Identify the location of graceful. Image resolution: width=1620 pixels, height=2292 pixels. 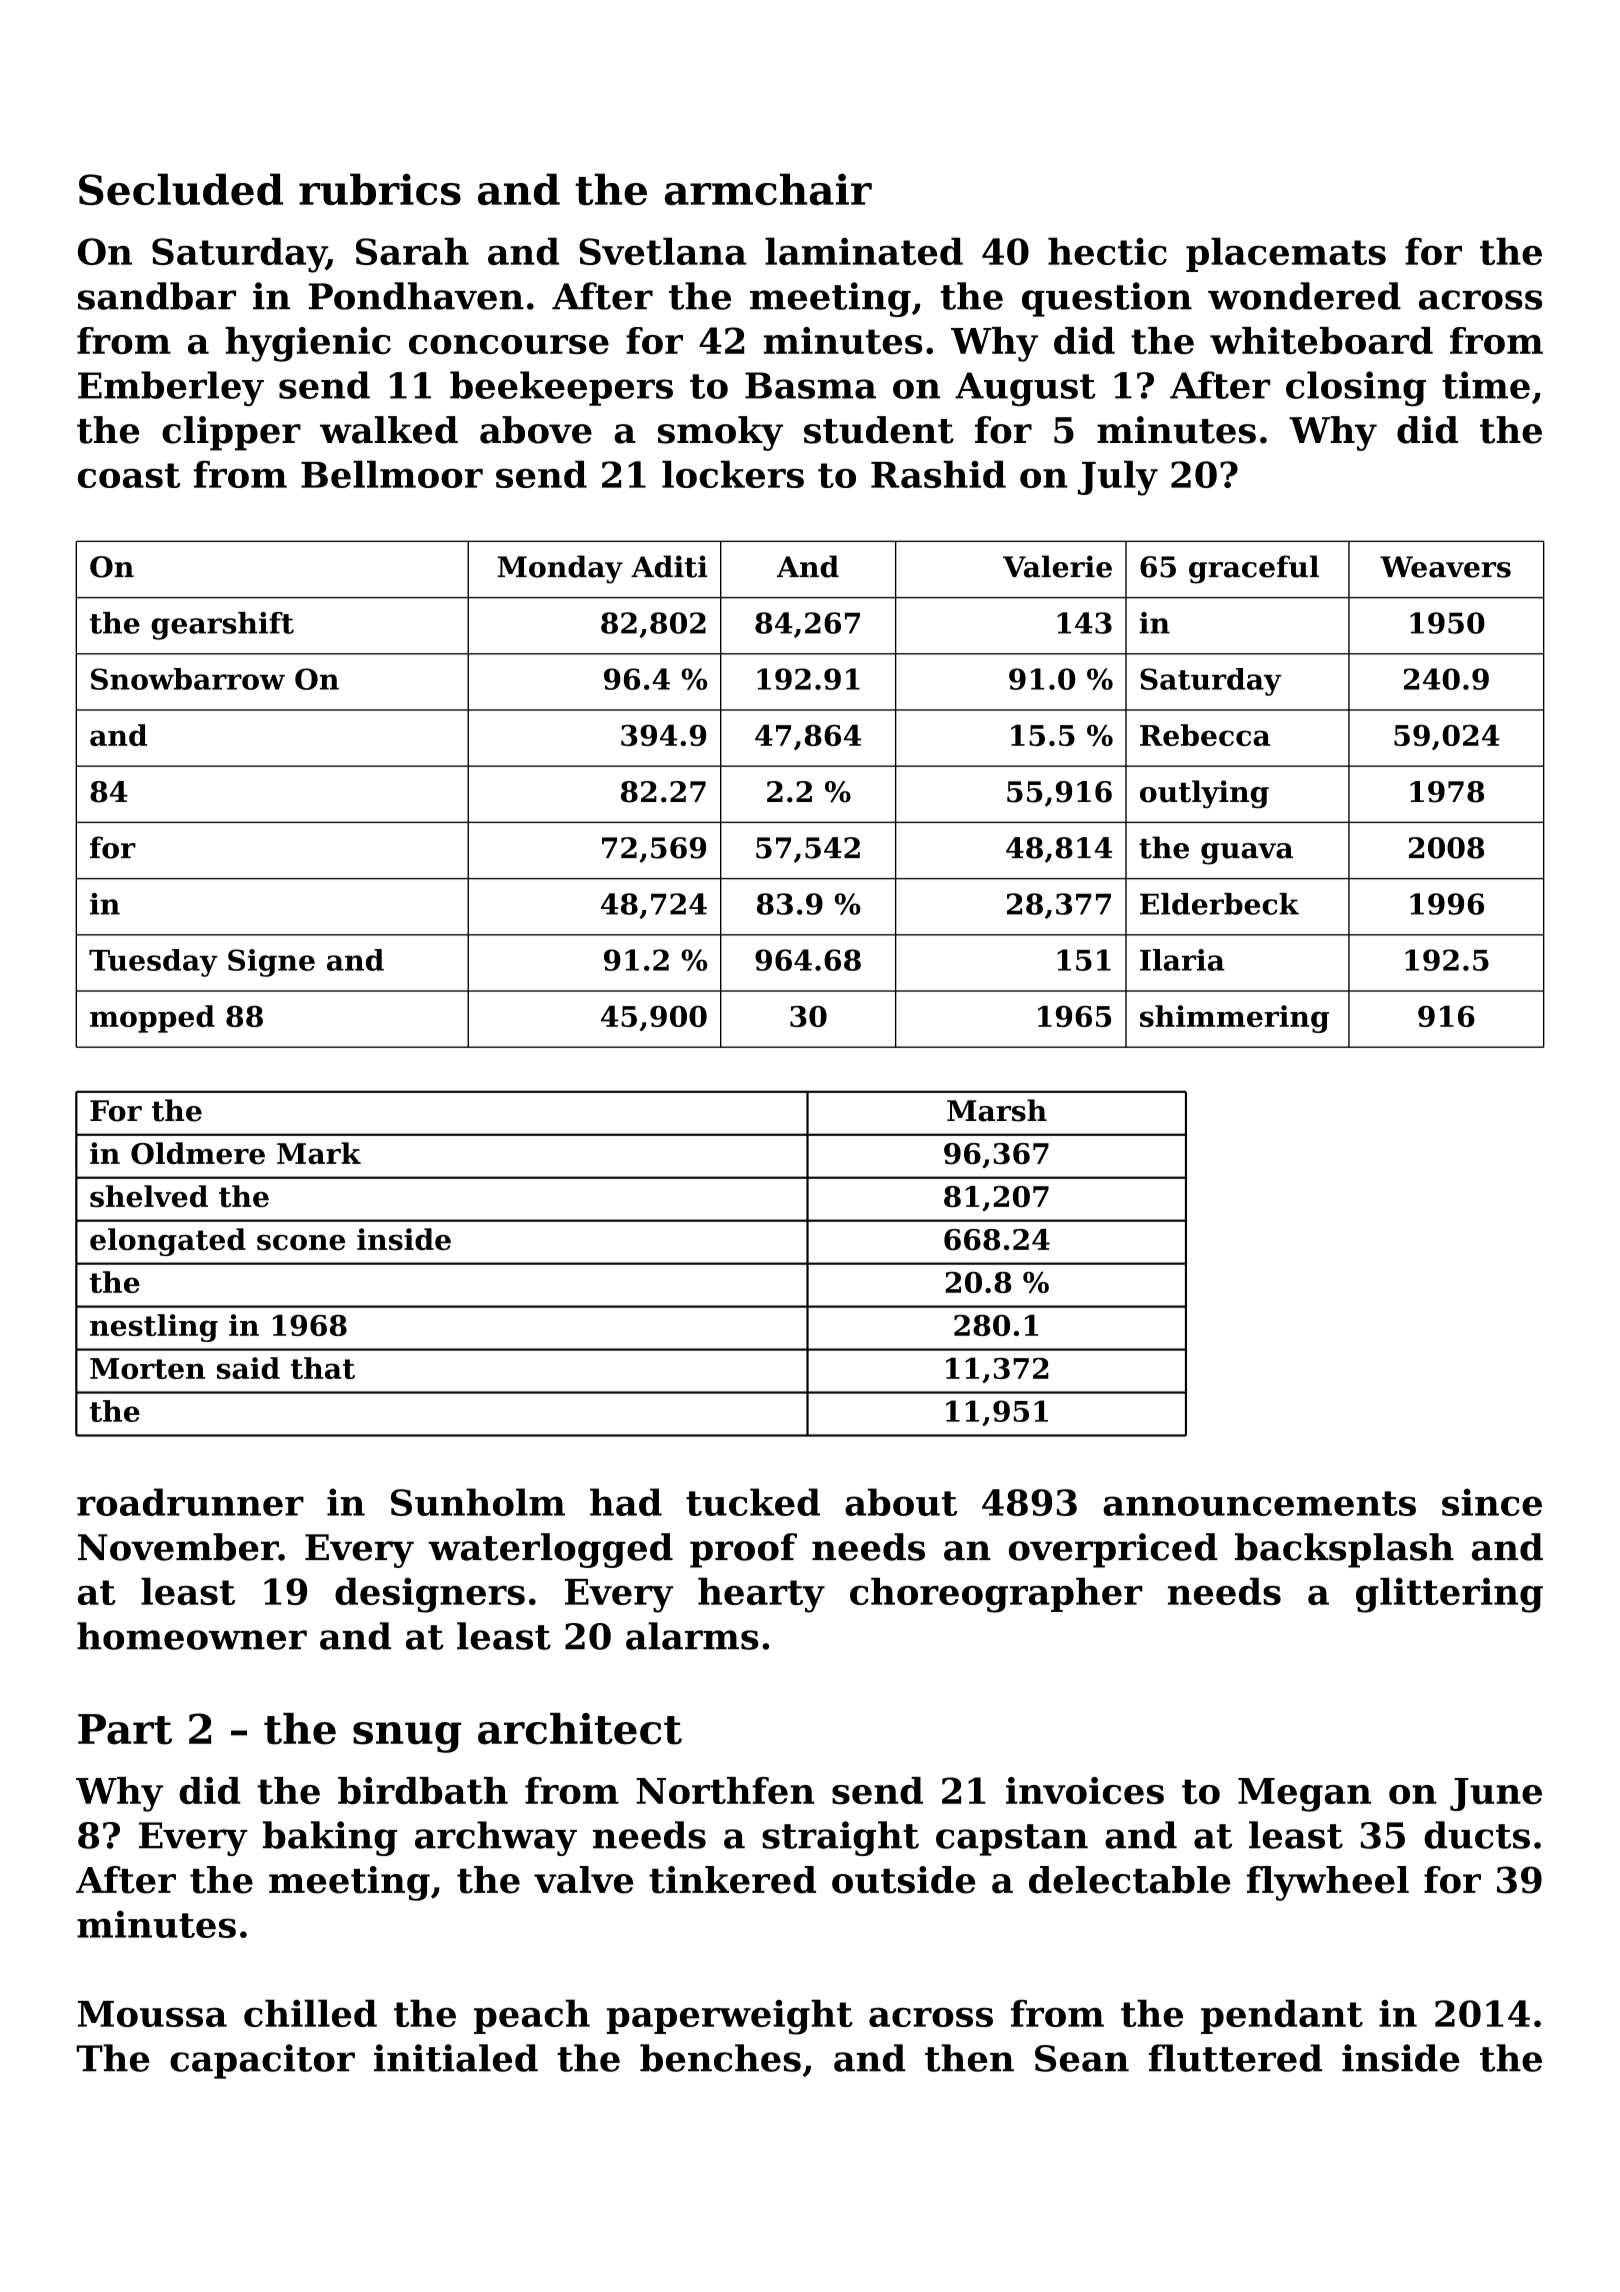
(1254, 569).
